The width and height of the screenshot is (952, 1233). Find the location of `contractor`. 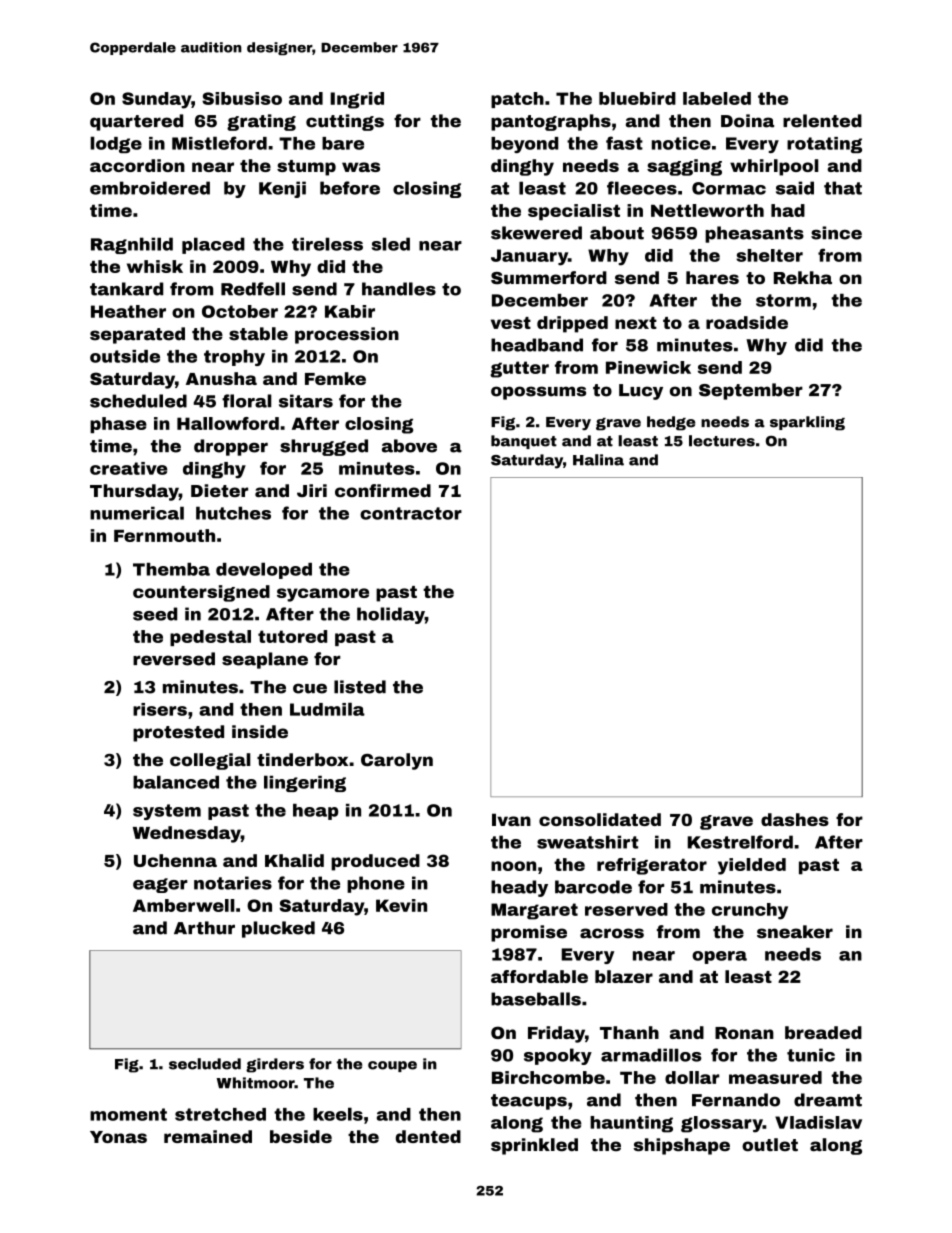

contractor is located at coordinates (411, 513).
